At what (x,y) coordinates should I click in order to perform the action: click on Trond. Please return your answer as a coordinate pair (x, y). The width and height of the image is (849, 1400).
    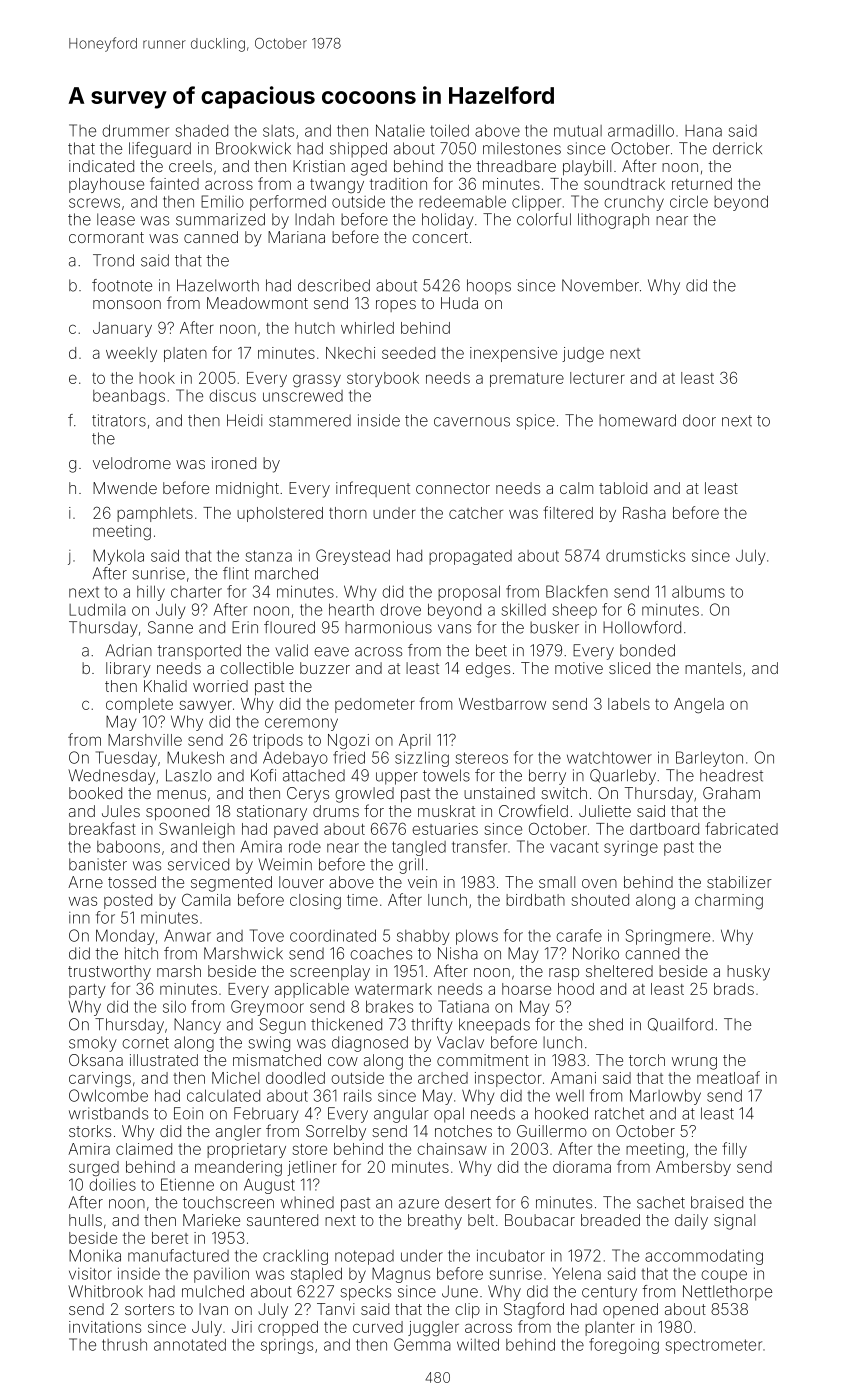
    Looking at the image, I should click on (113, 260).
